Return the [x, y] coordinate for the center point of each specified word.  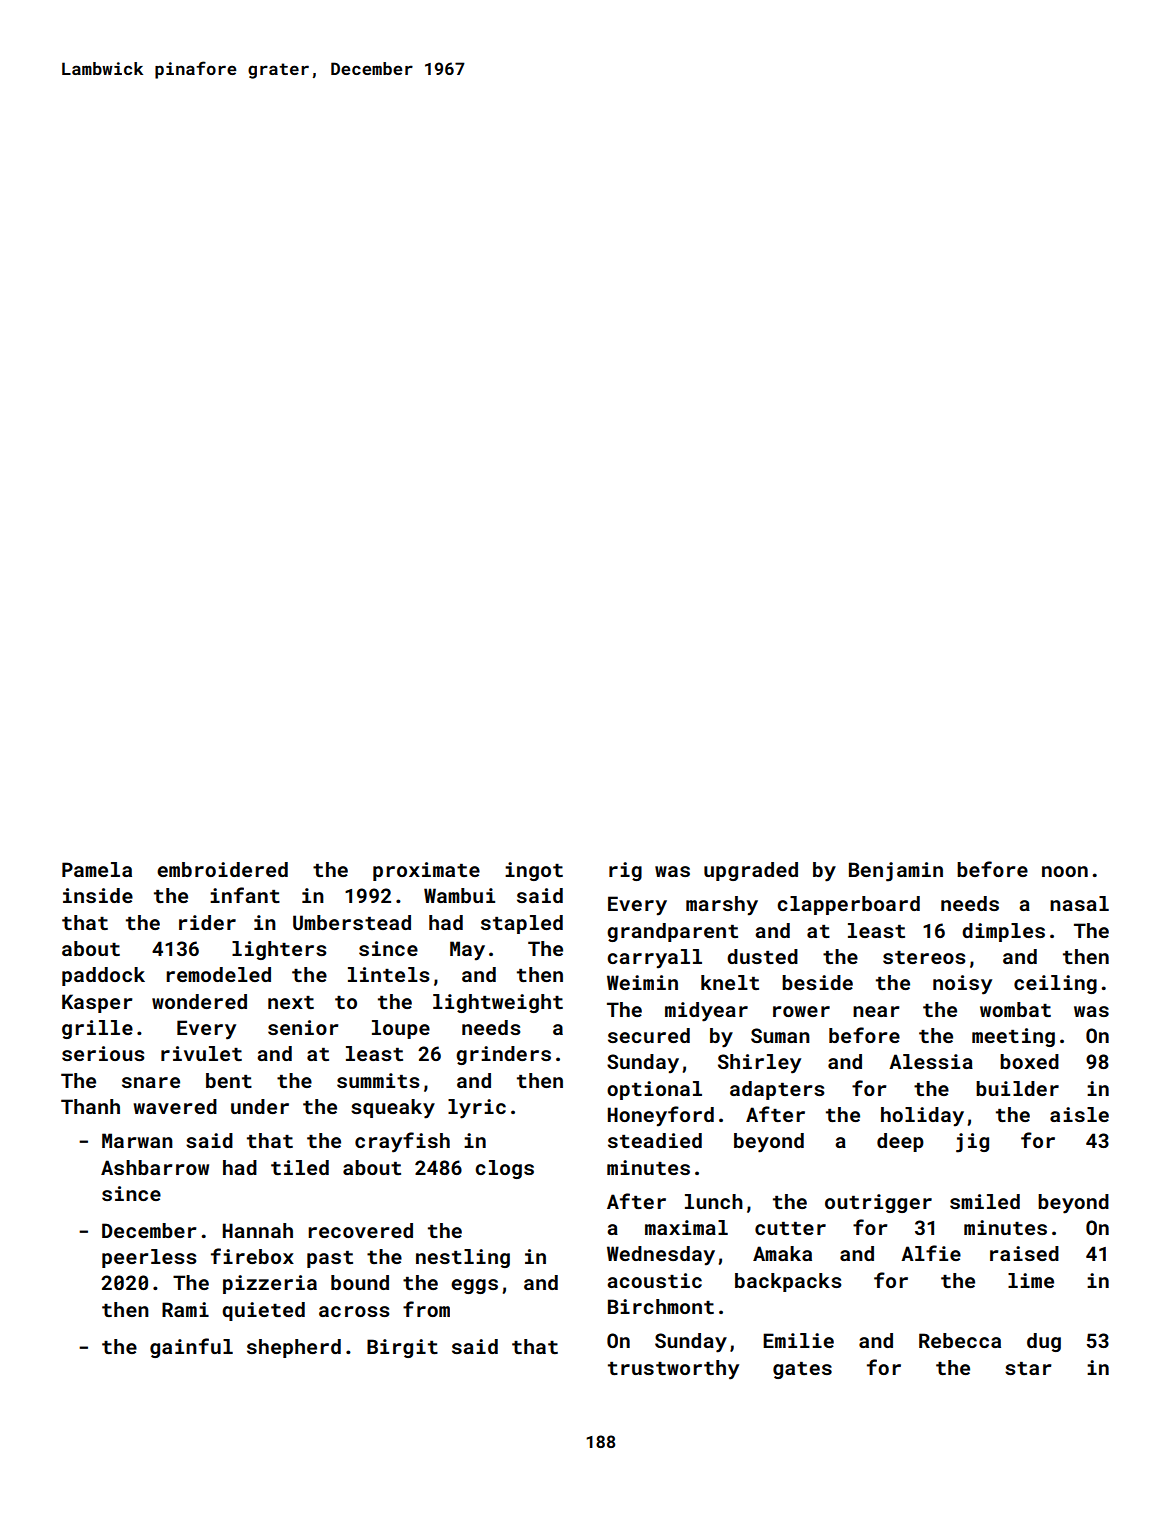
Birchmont [661, 1306]
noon [1065, 871]
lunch [714, 1201]
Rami [185, 1309]
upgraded [751, 871]
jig [972, 1143]
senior [303, 1027]
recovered [360, 1230]
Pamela [97, 869]
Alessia [931, 1061]
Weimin [642, 982]
